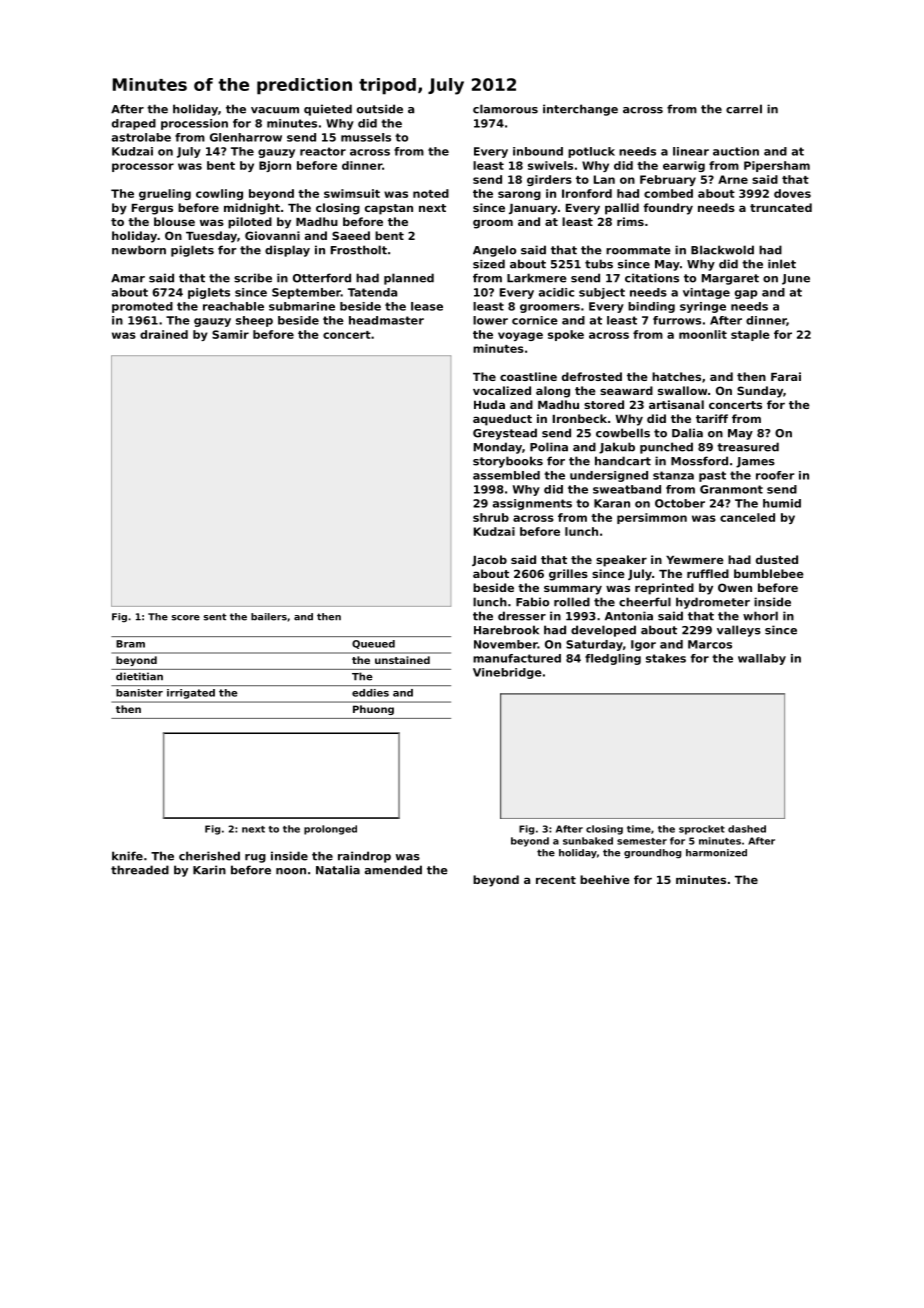 The image size is (924, 1308). Describe the element at coordinates (230, 334) in the page. I see `Samir` at that location.
